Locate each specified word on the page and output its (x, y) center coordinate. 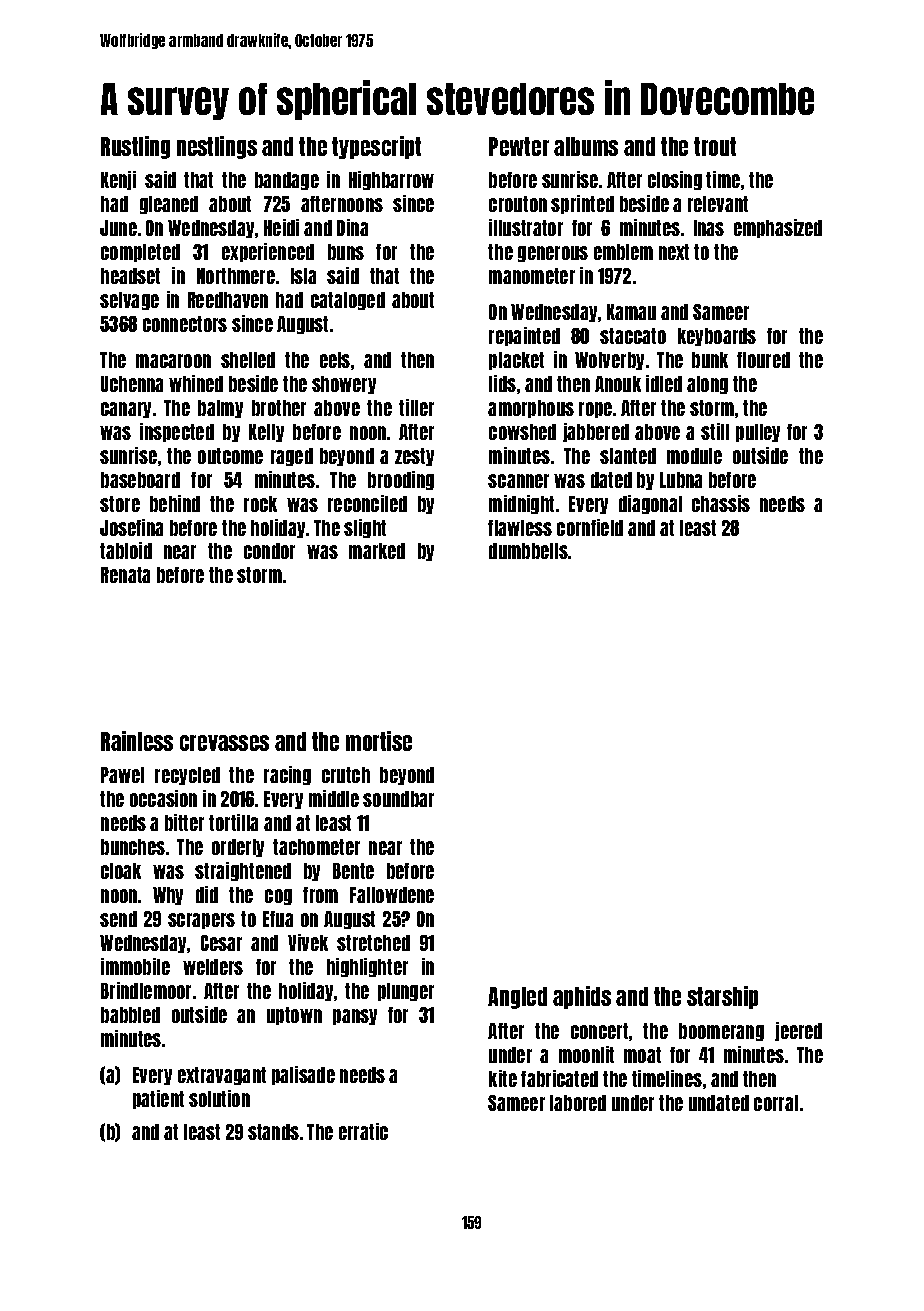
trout (715, 146)
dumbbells (528, 551)
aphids (582, 997)
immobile (135, 966)
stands (273, 1132)
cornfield (590, 527)
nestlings (217, 147)
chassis (721, 503)
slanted (628, 456)
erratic (363, 1131)
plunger (406, 992)
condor (269, 551)
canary (126, 410)
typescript (376, 147)
